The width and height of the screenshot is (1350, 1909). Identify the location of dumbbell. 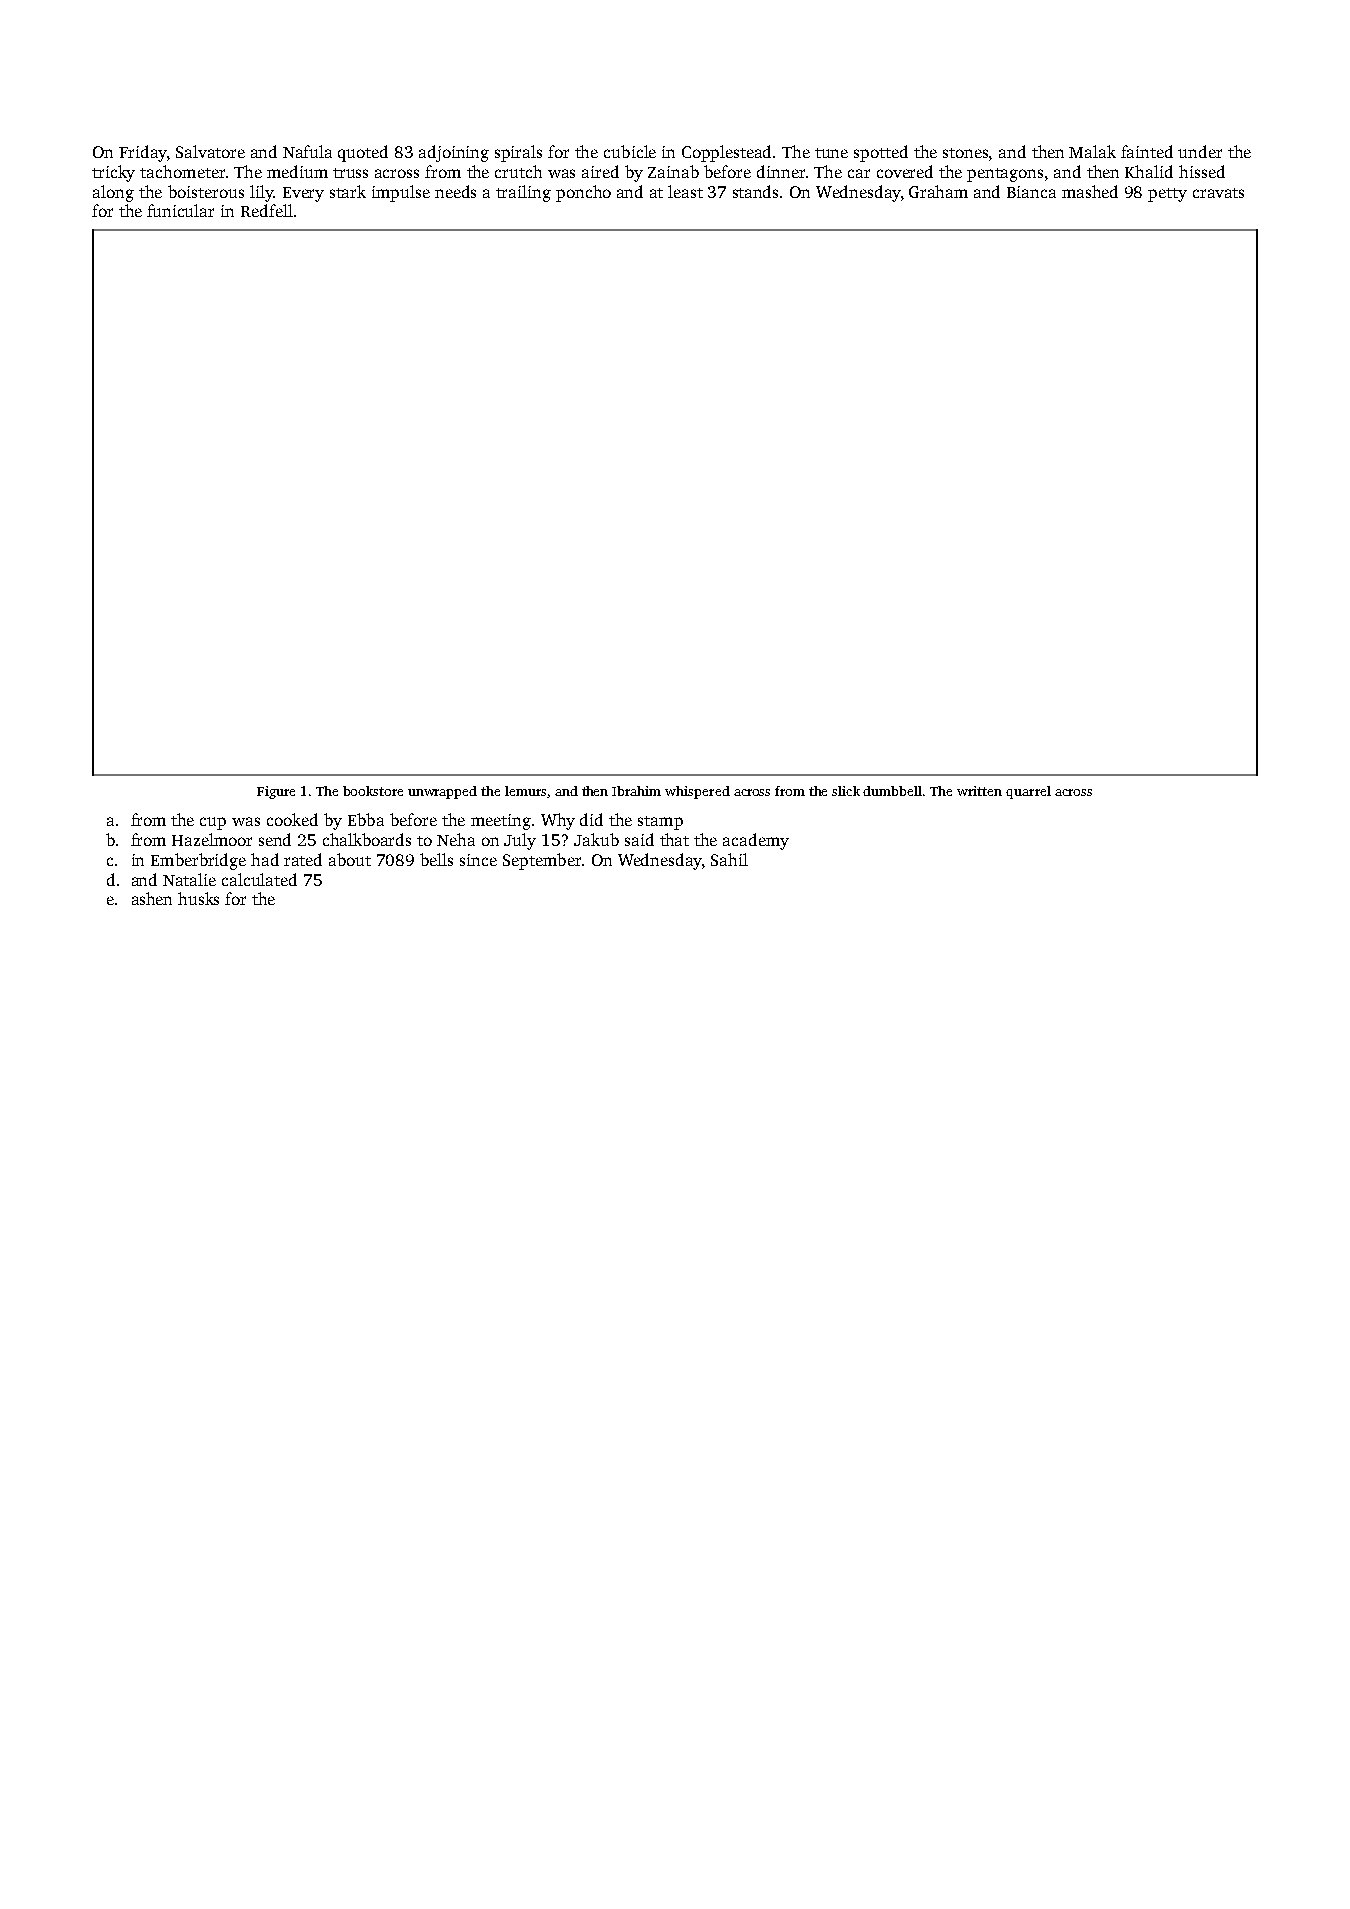
(892, 791).
